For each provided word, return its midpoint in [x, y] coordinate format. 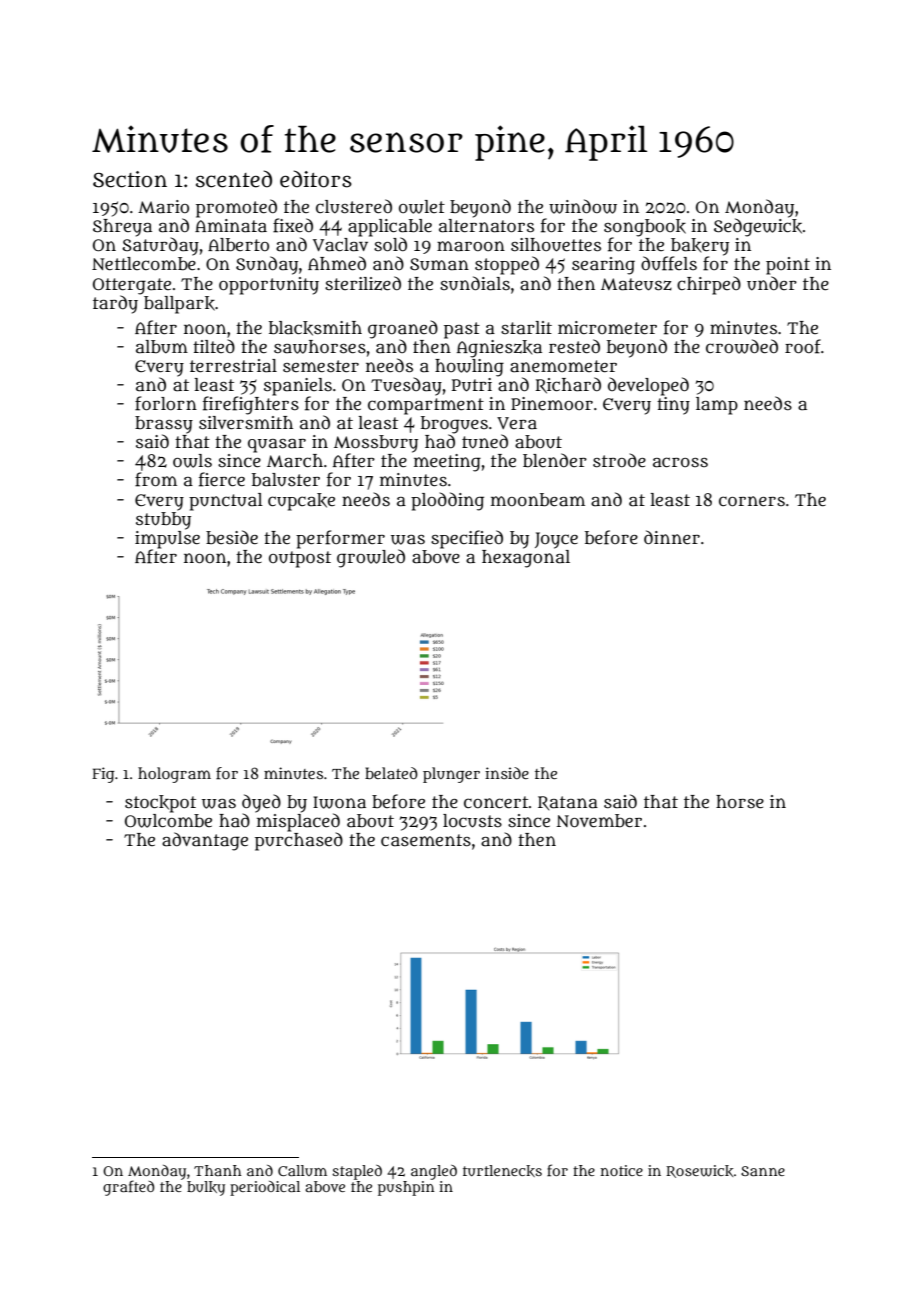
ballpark [179, 305]
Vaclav [340, 245]
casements [426, 840]
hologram [174, 775]
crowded [742, 346]
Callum [302, 1170]
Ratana [568, 803]
